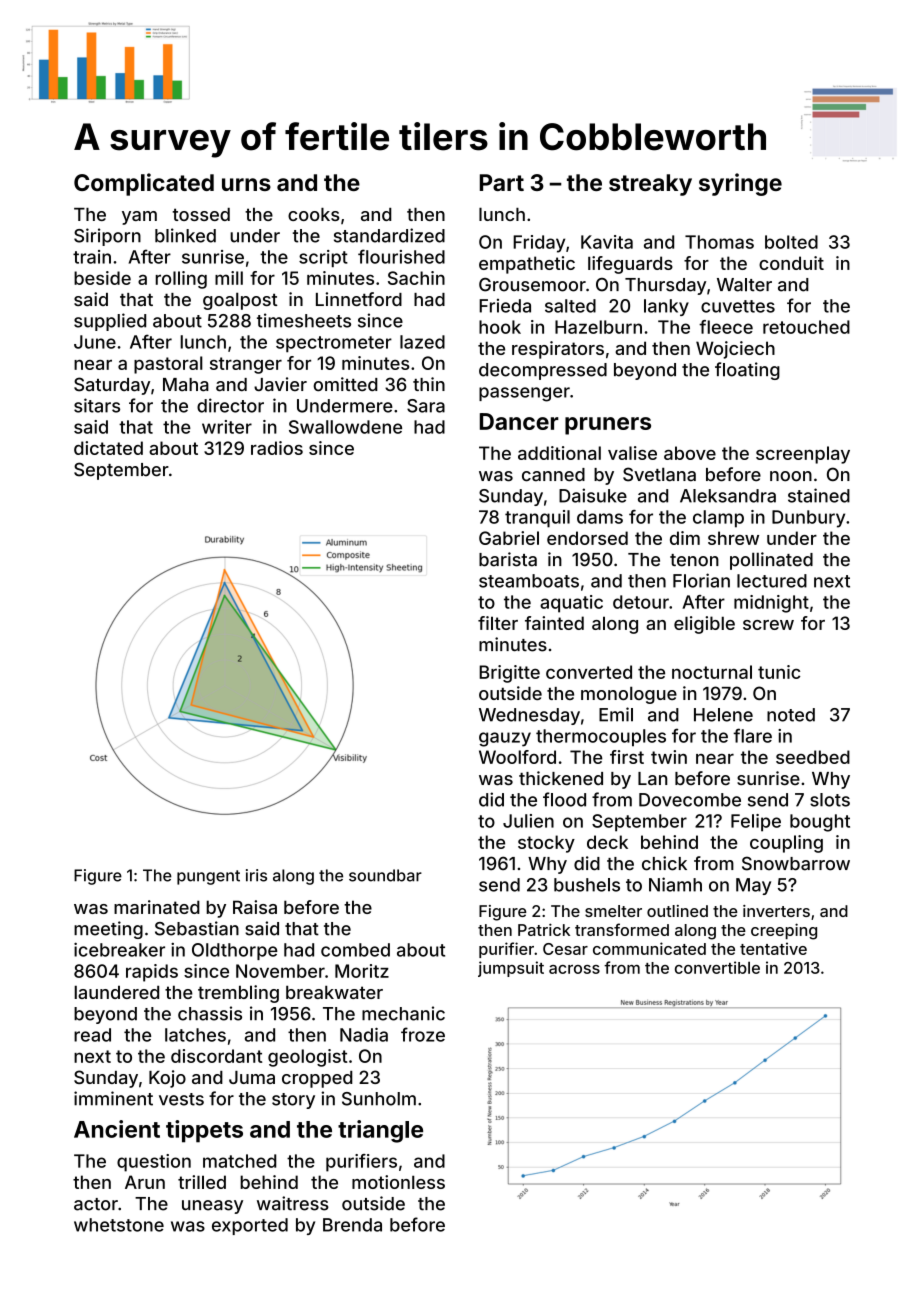 The width and height of the screenshot is (924, 1311). I want to click on marinated, so click(157, 907).
